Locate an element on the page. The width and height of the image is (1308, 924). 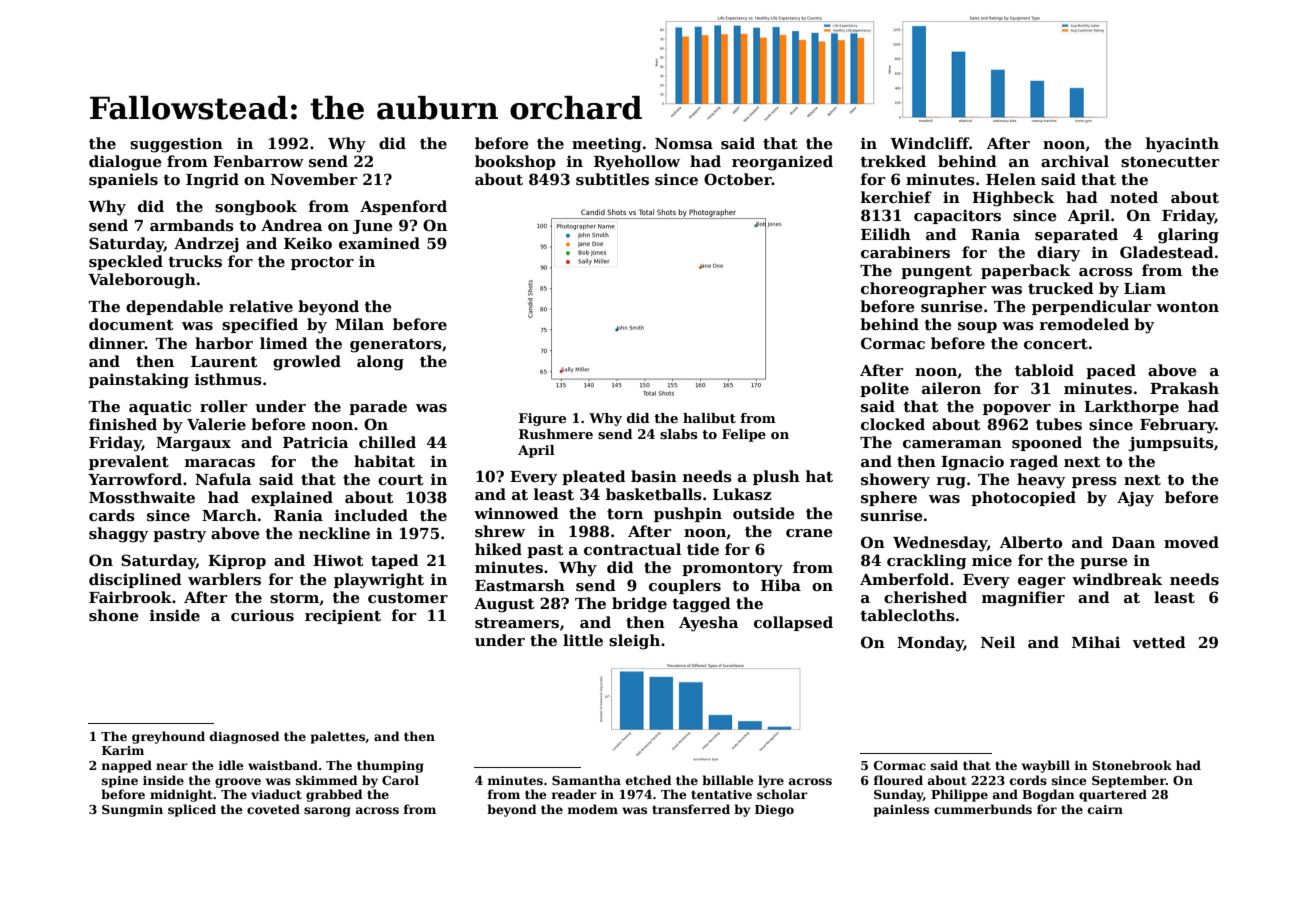
cummerbunds is located at coordinates (983, 809).
